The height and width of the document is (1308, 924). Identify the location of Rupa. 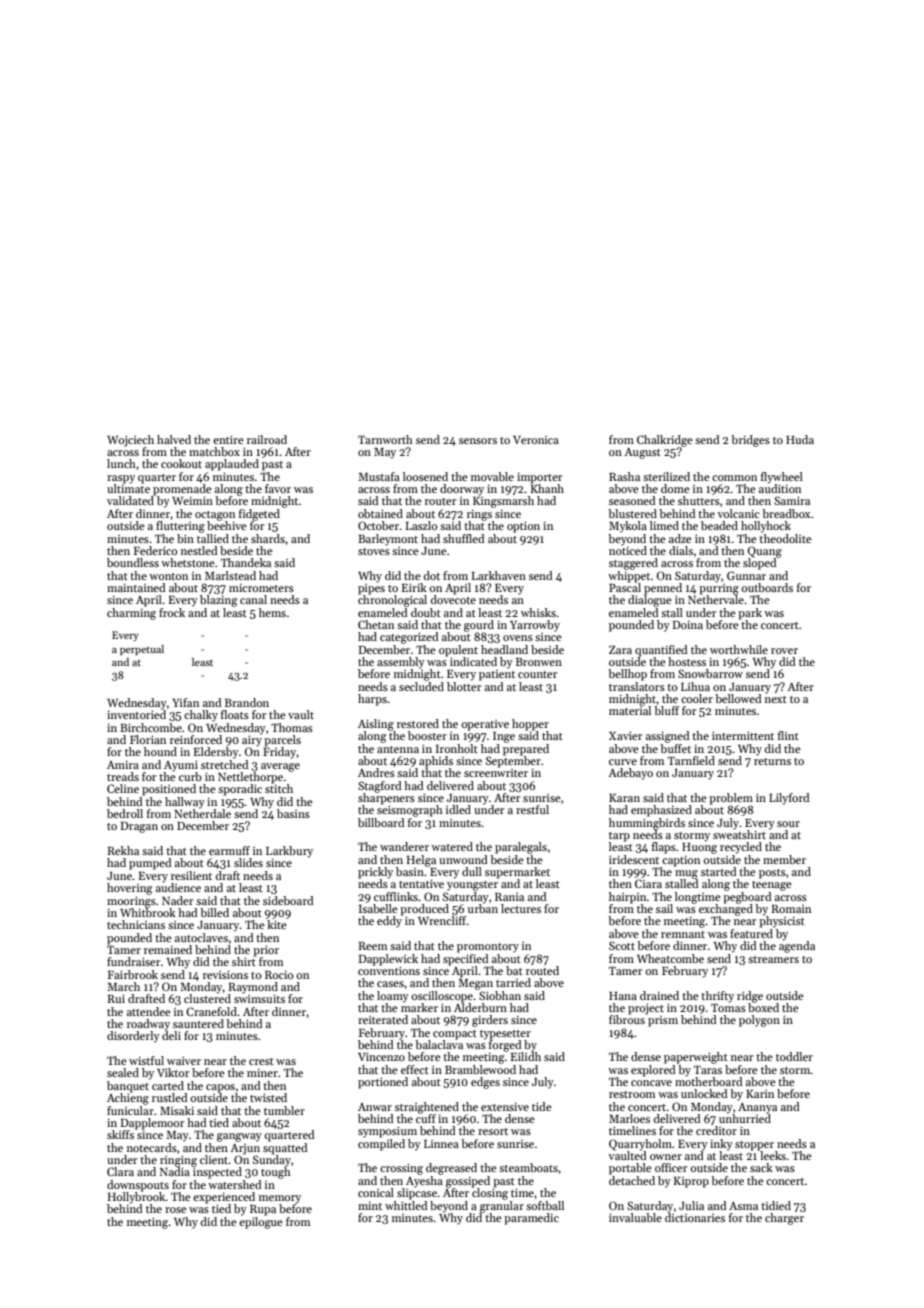
(263, 1210).
